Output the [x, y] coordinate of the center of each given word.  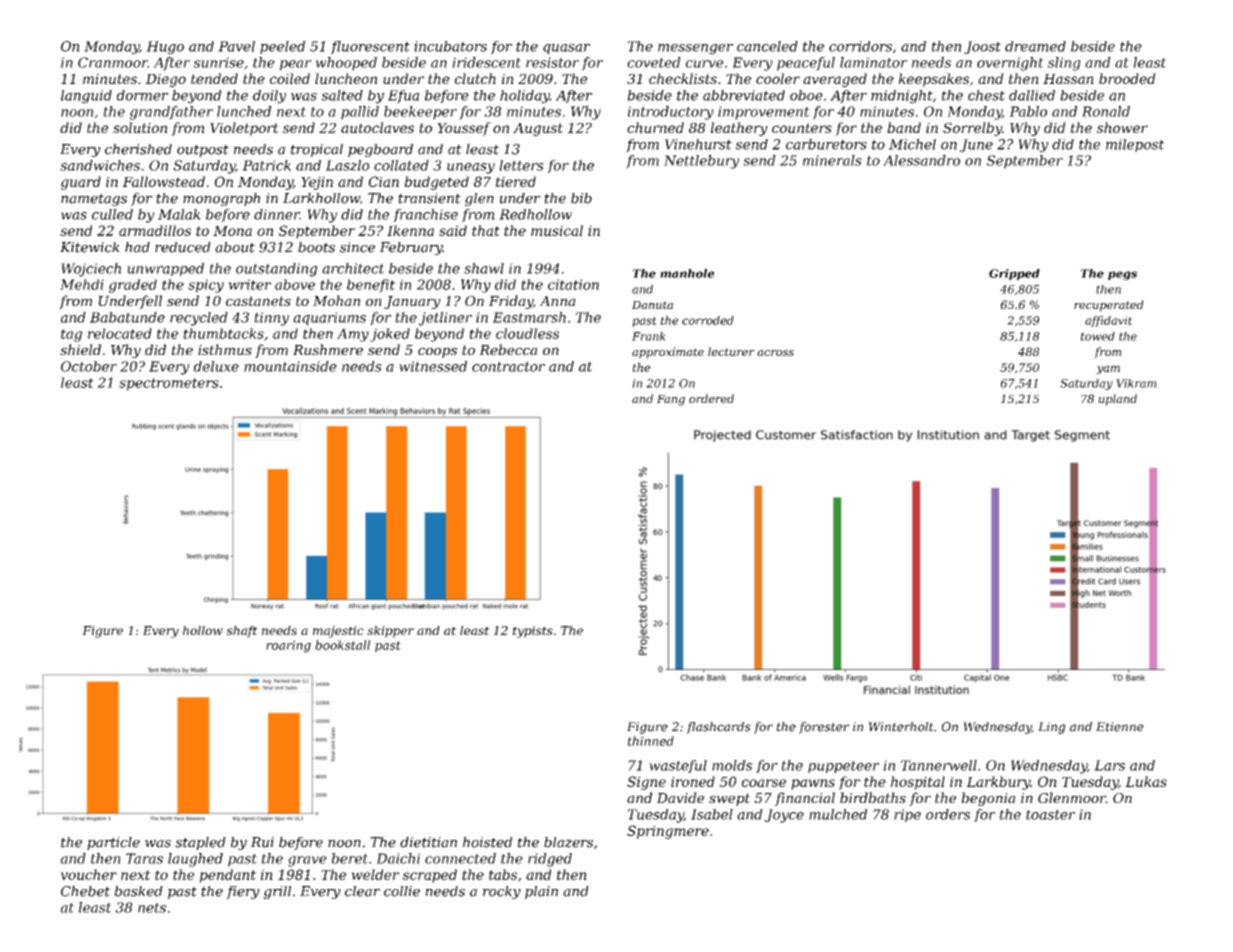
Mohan [336, 300]
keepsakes [934, 80]
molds [732, 765]
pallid [360, 113]
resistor [552, 62]
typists [533, 632]
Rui [262, 842]
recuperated [1109, 306]
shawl [484, 268]
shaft [242, 632]
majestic [338, 632]
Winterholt [901, 727]
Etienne [1120, 727]
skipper [390, 632]
